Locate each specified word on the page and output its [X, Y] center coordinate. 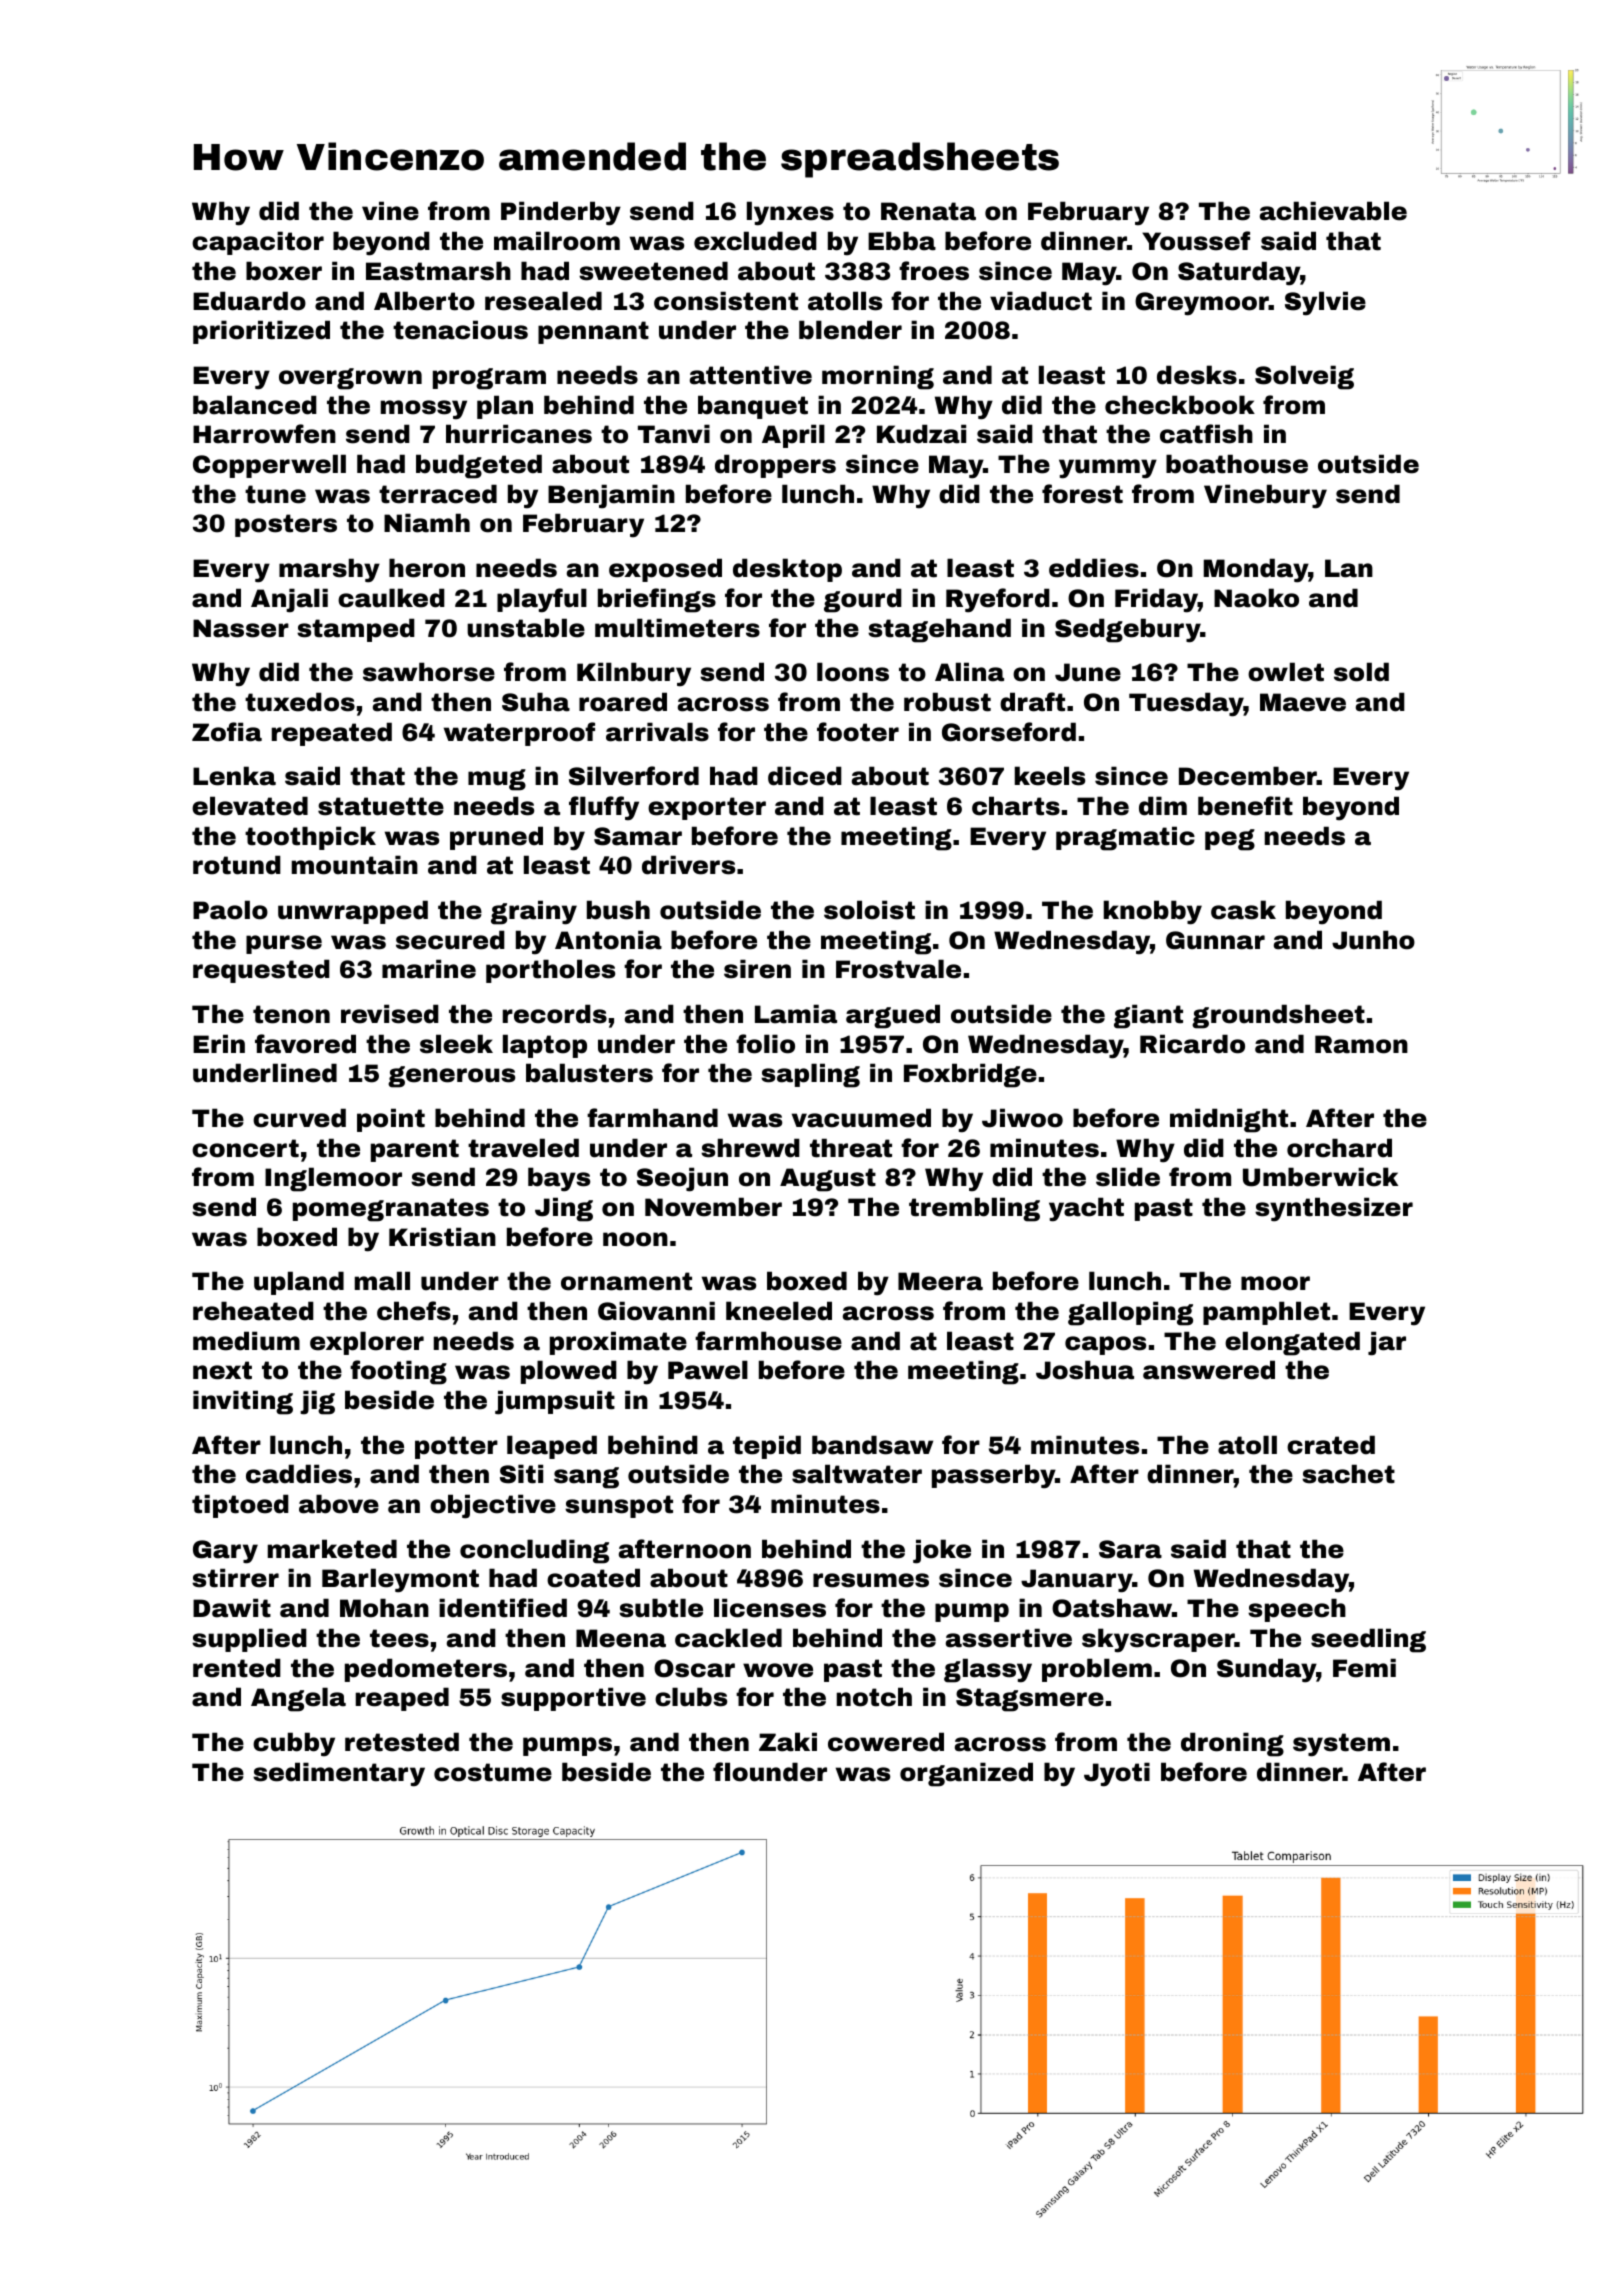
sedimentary [339, 1774]
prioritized [261, 332]
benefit [1245, 806]
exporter [707, 808]
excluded [755, 241]
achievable [1333, 211]
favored [305, 1044]
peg [1230, 840]
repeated [332, 734]
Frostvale [898, 969]
